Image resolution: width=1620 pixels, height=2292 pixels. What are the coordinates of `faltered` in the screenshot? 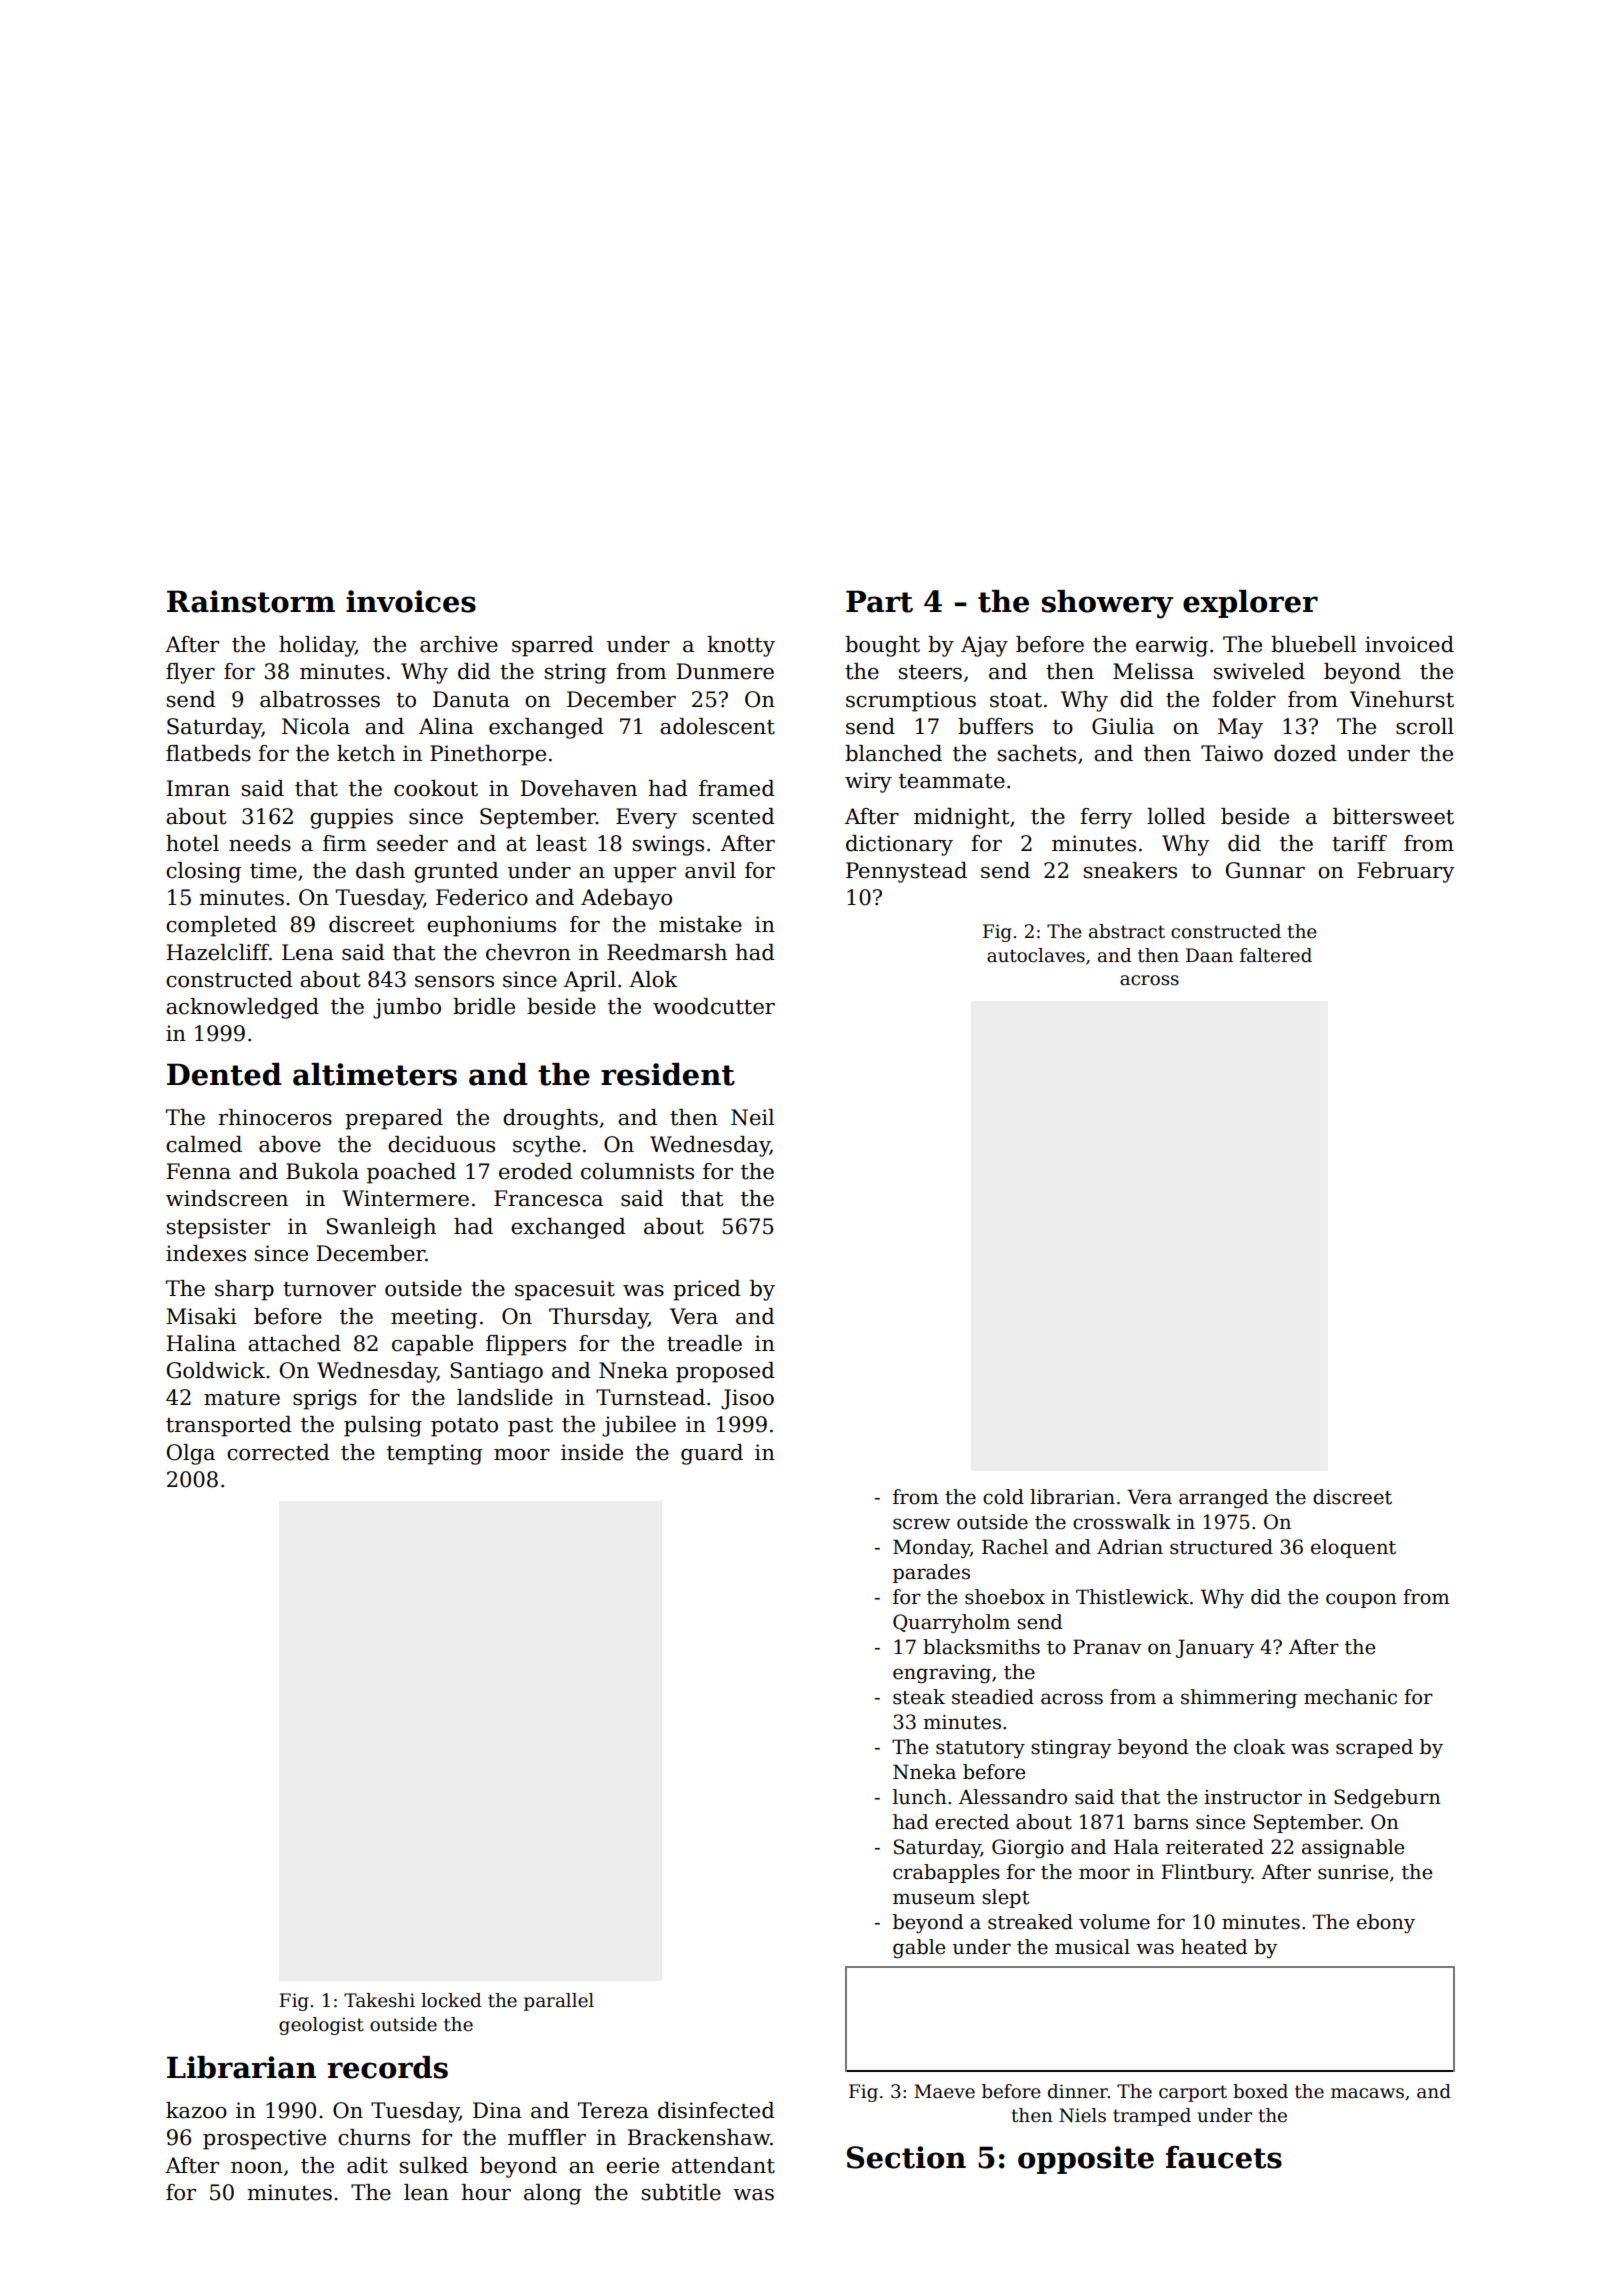 It's located at (1276, 955).
